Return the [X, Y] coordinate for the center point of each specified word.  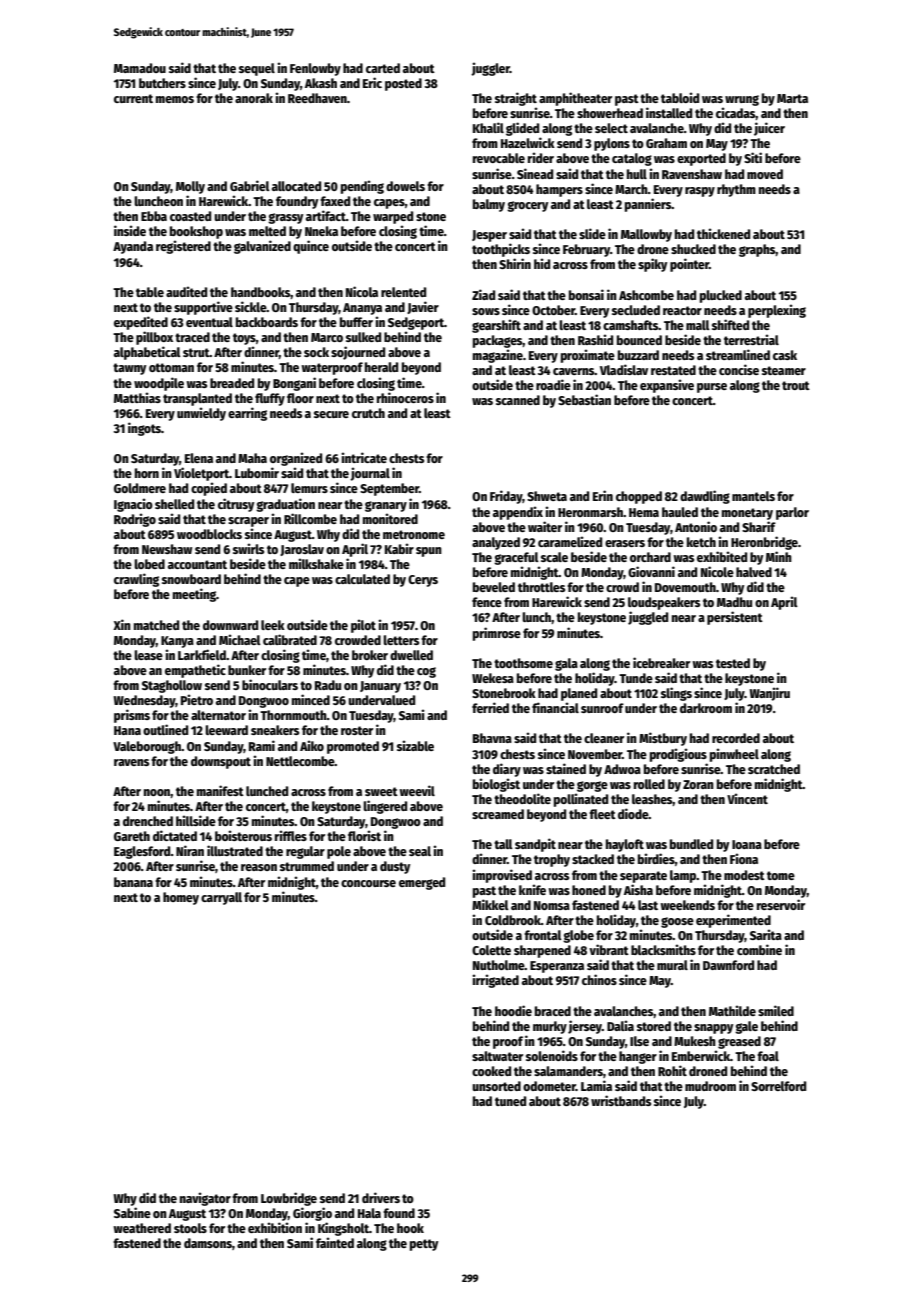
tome [781, 875]
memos [175, 99]
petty [424, 1245]
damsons [208, 1243]
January [380, 687]
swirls [248, 548]
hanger [638, 1057]
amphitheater [575, 99]
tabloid [680, 97]
